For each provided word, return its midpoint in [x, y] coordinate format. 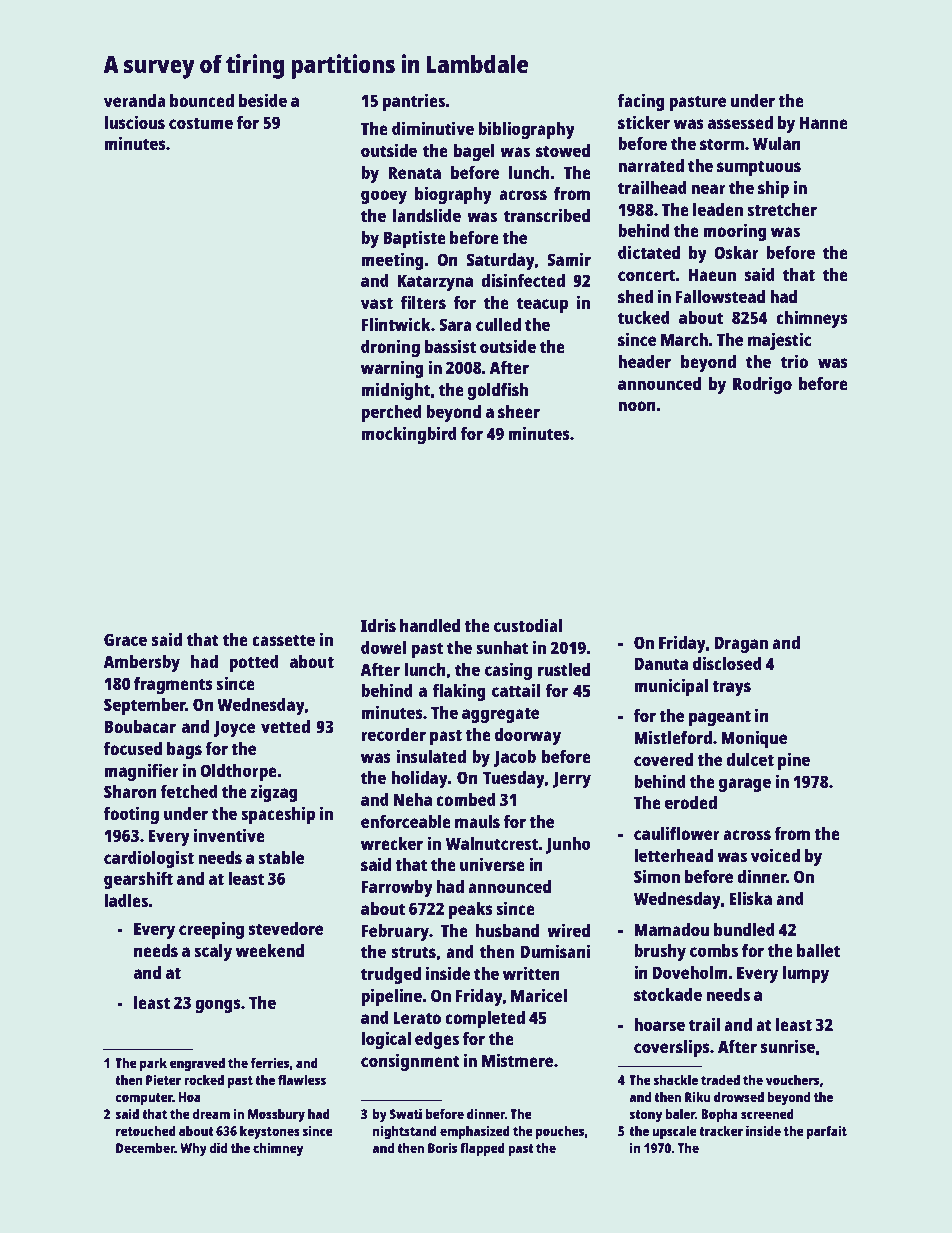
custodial [528, 625]
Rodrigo [762, 385]
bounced [202, 100]
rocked [204, 1079]
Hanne [824, 122]
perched [391, 413]
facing [641, 102]
